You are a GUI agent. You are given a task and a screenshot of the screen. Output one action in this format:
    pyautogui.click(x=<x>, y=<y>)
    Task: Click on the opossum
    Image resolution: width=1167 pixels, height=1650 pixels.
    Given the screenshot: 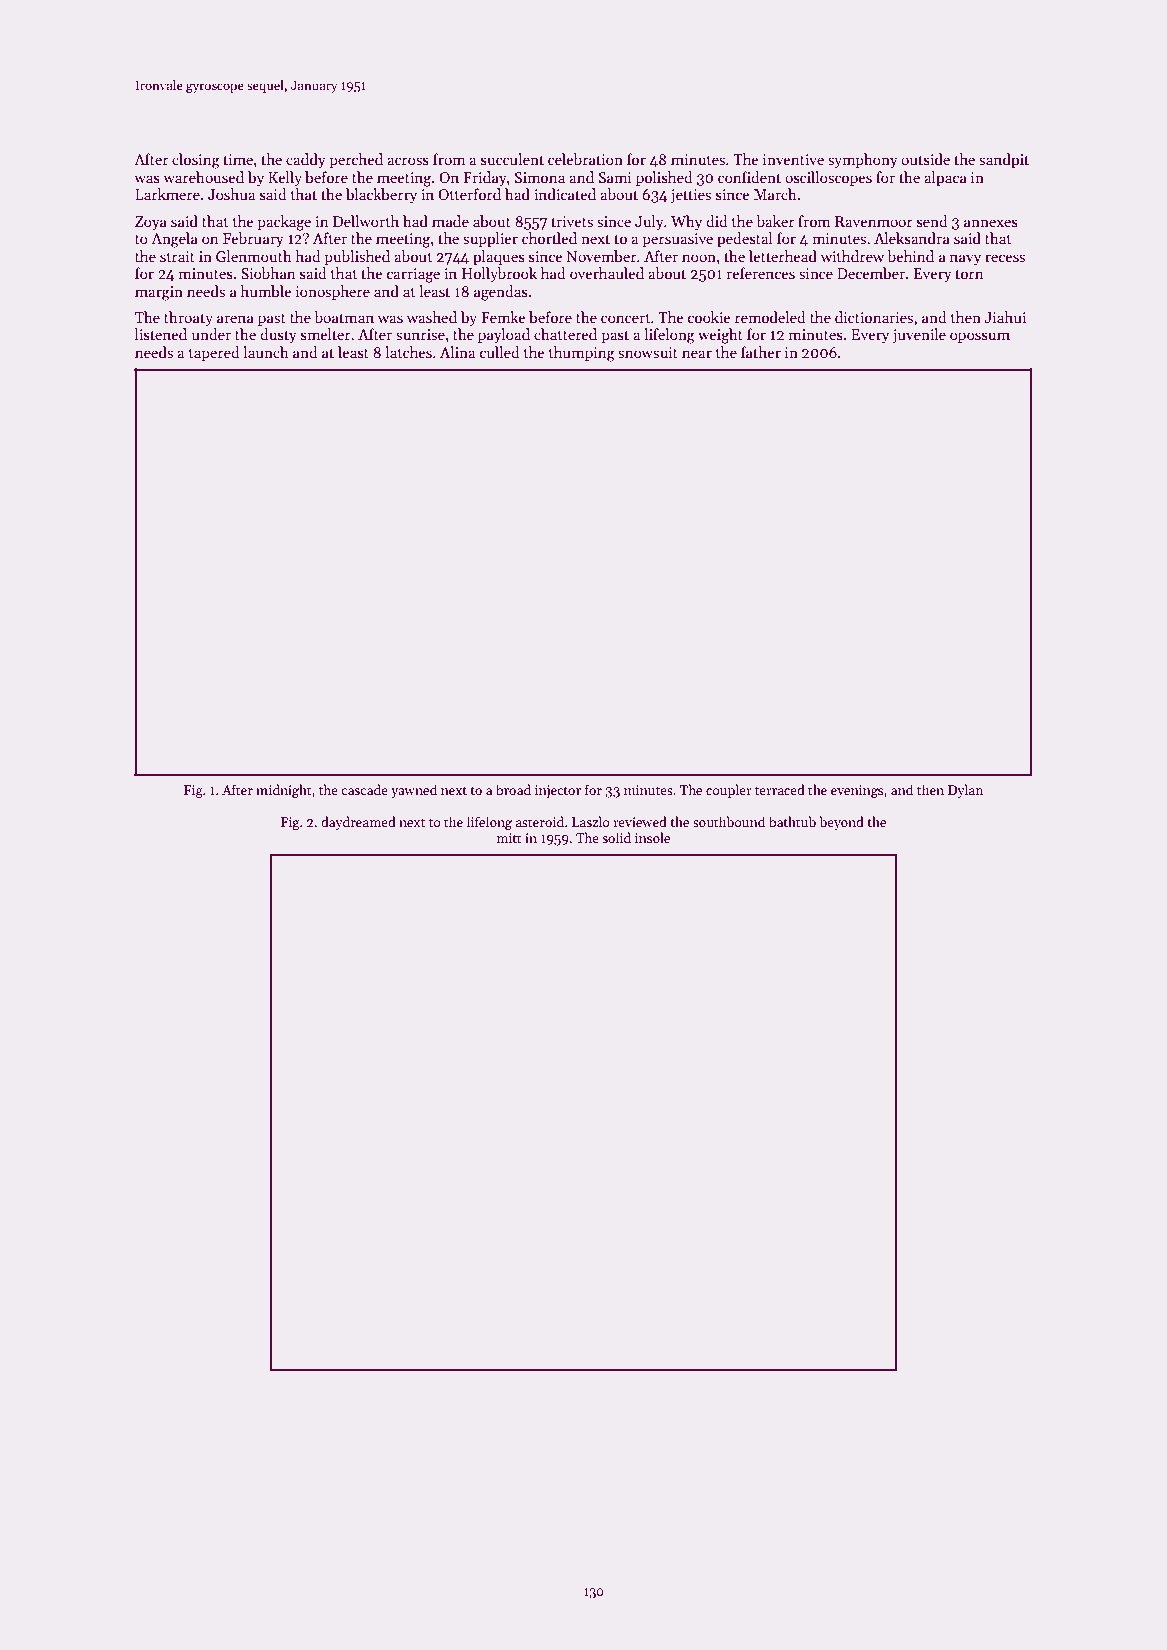 What is the action you would take?
    pyautogui.click(x=980, y=337)
